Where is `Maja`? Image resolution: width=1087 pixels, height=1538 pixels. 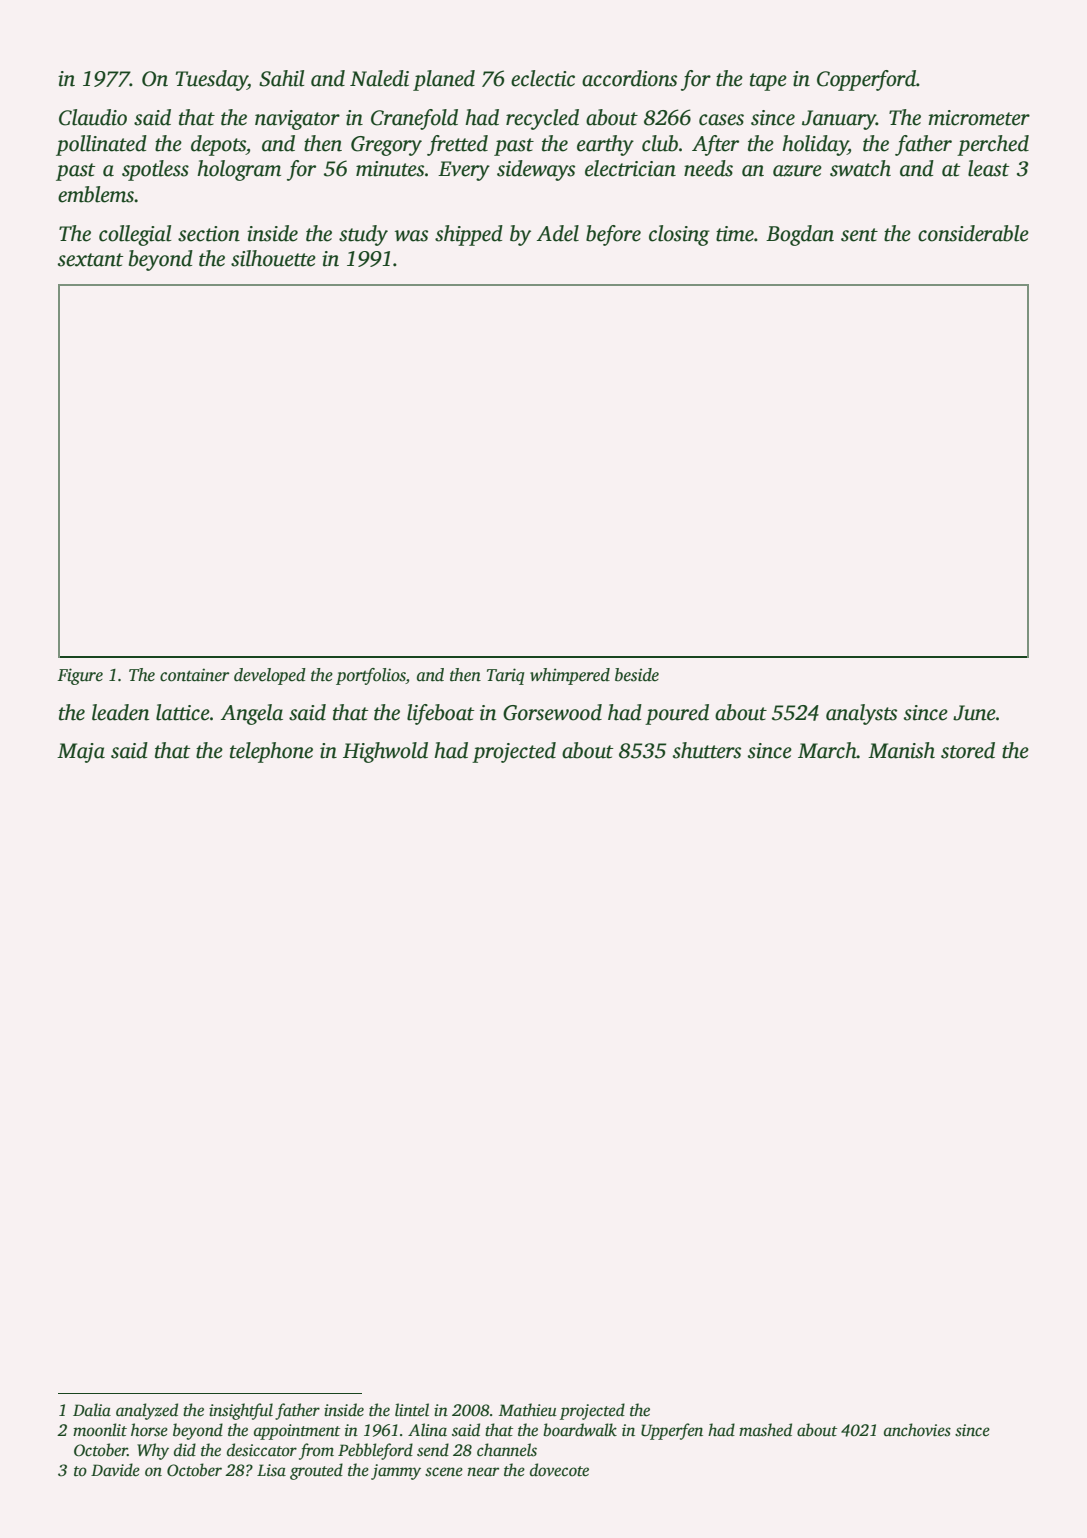 Maja is located at coordinates (81, 753).
